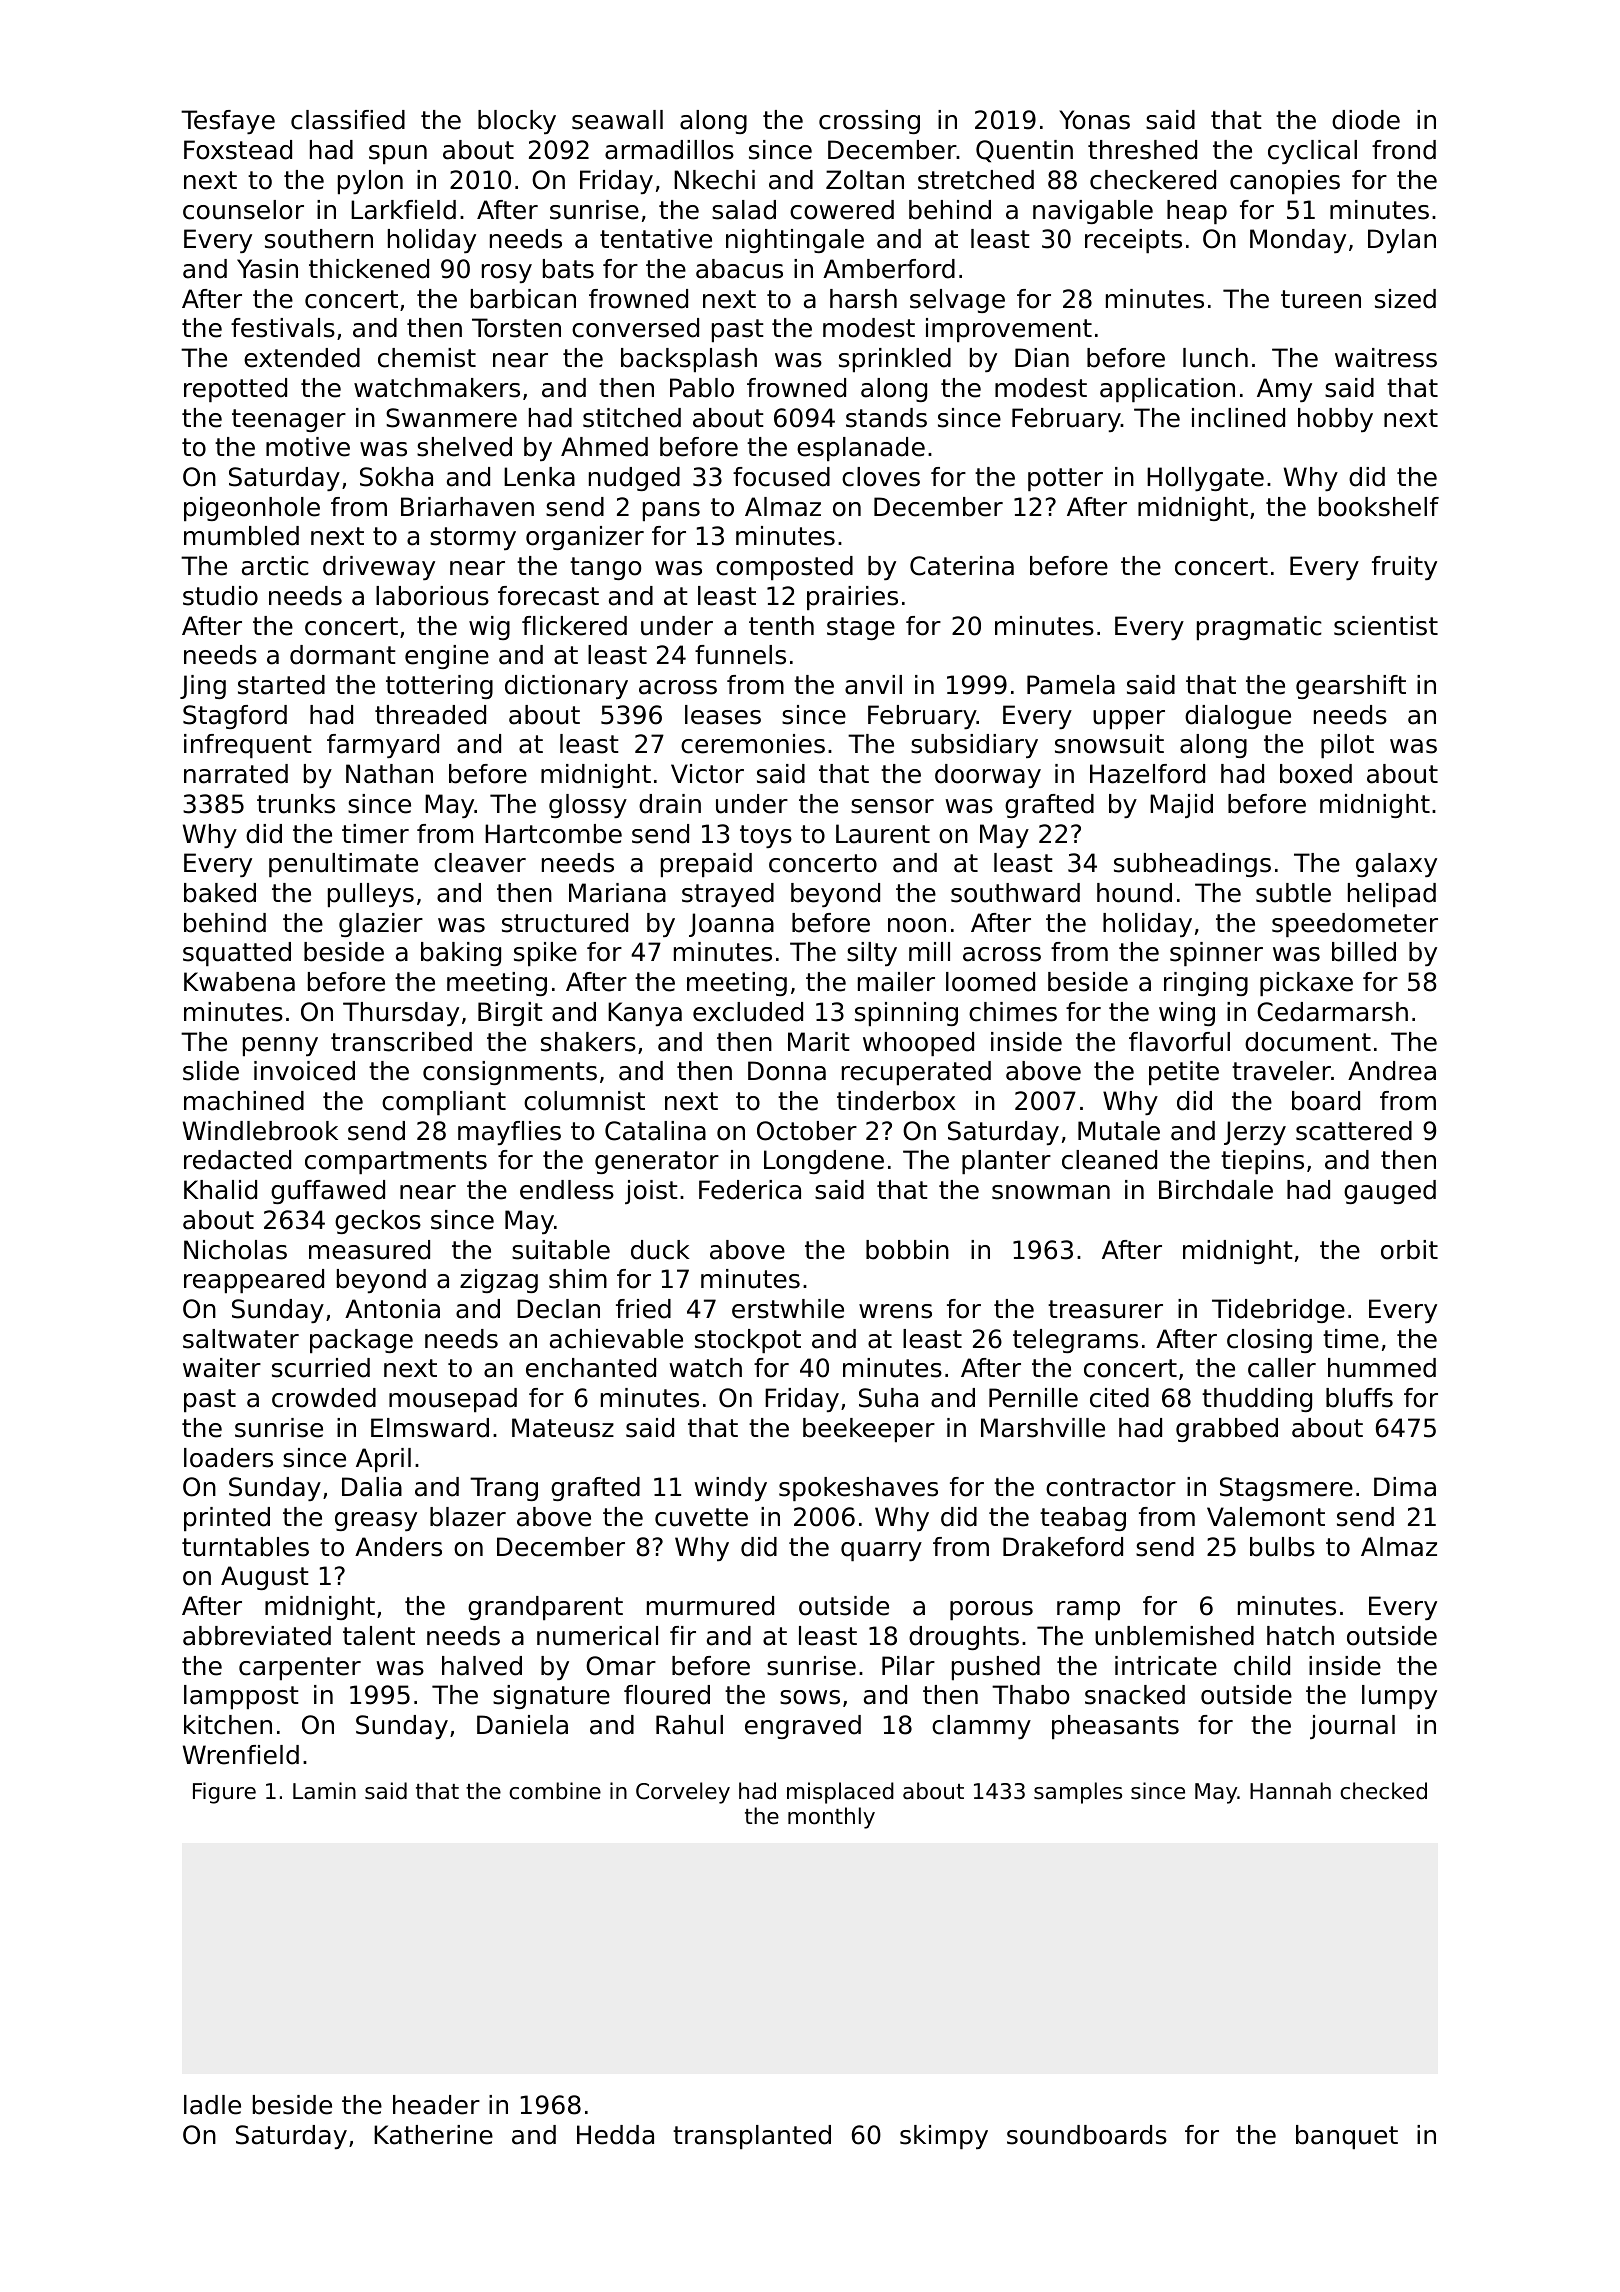  What do you see at coordinates (889, 269) in the screenshot?
I see `Amberford` at bounding box center [889, 269].
